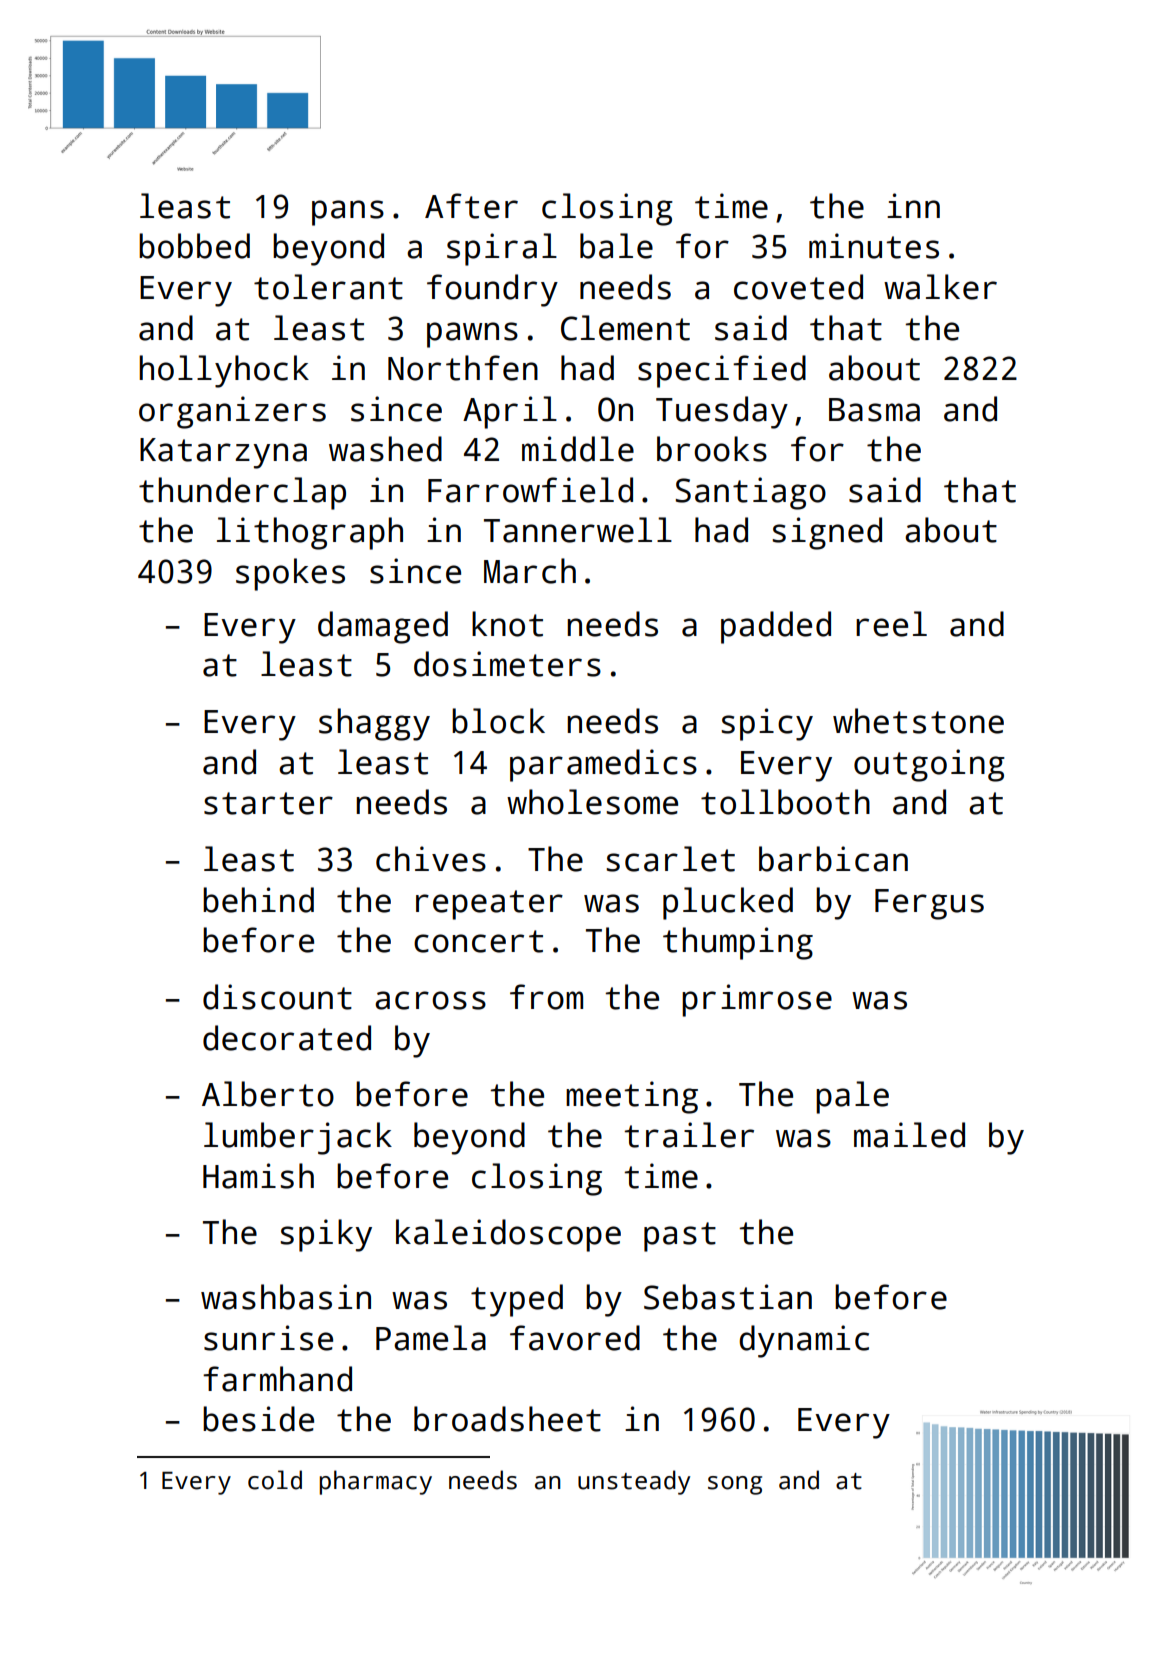 The image size is (1165, 1654). What do you see at coordinates (431, 859) in the screenshot?
I see `chives` at bounding box center [431, 859].
